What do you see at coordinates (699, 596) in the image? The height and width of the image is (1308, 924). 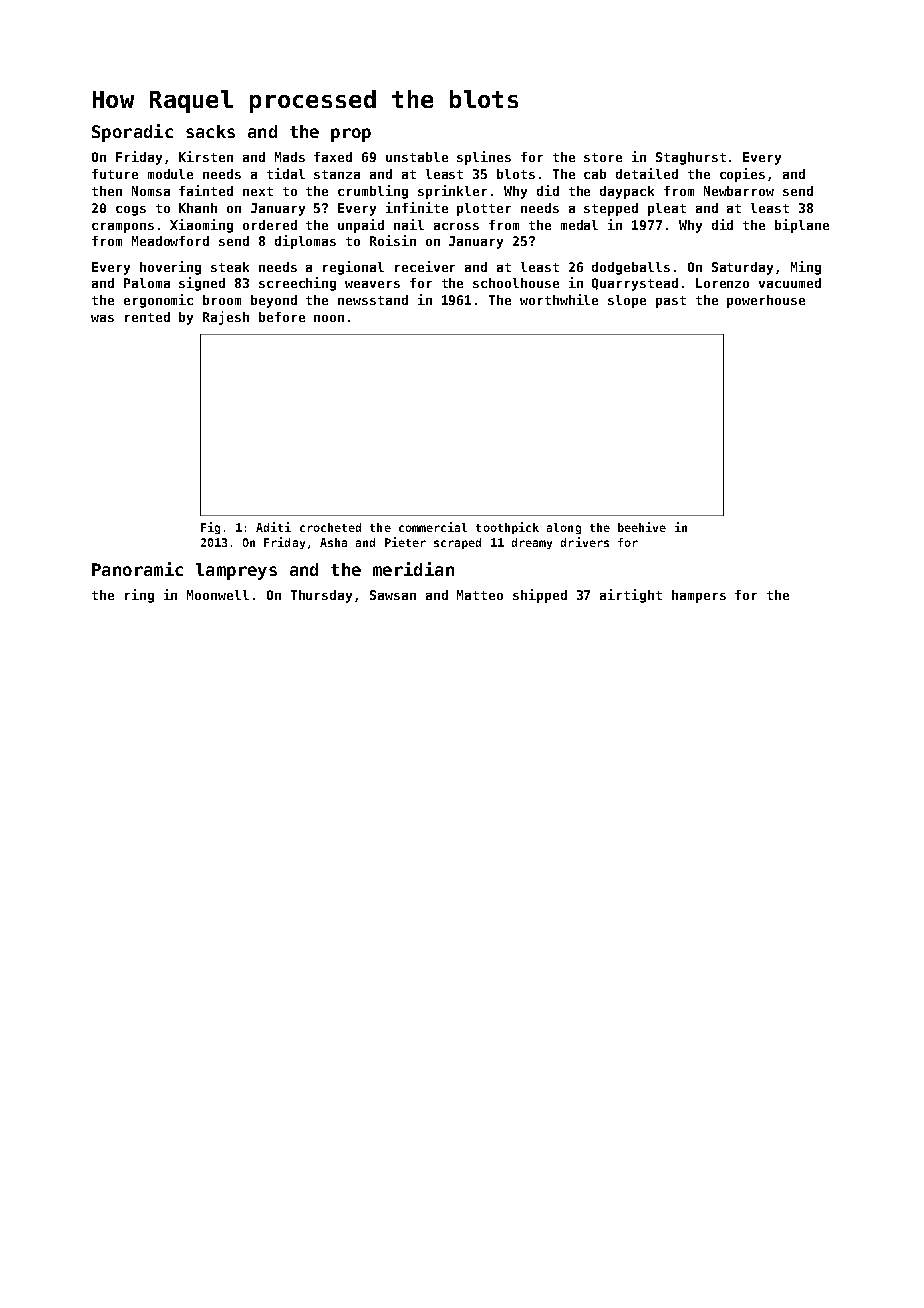 I see `hampers` at bounding box center [699, 596].
